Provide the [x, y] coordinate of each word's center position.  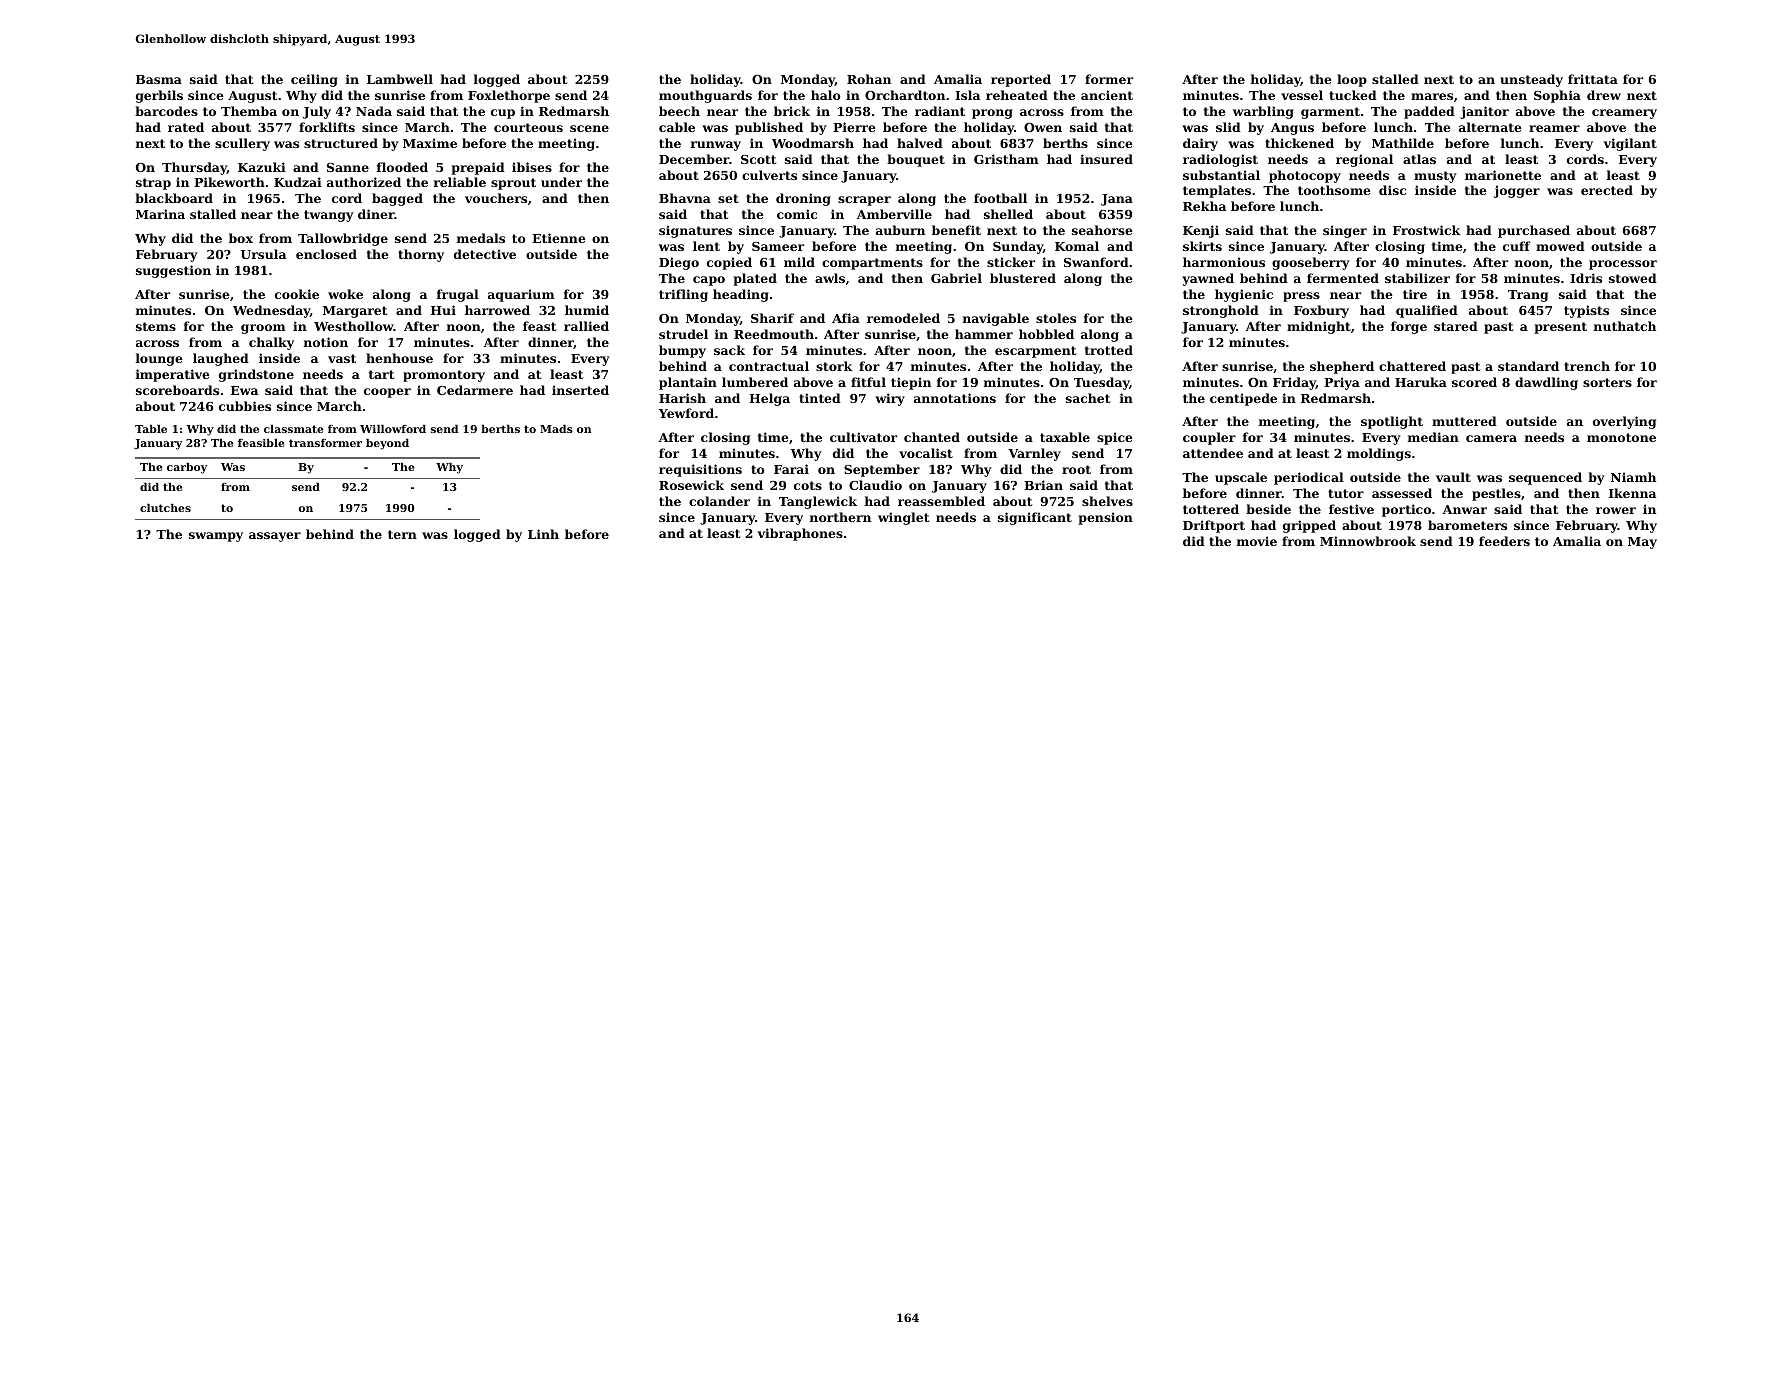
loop [1352, 80]
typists [1586, 311]
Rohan [869, 79]
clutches [165, 508]
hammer [984, 334]
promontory [444, 376]
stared [1456, 326]
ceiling [314, 80]
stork [834, 366]
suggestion [173, 271]
